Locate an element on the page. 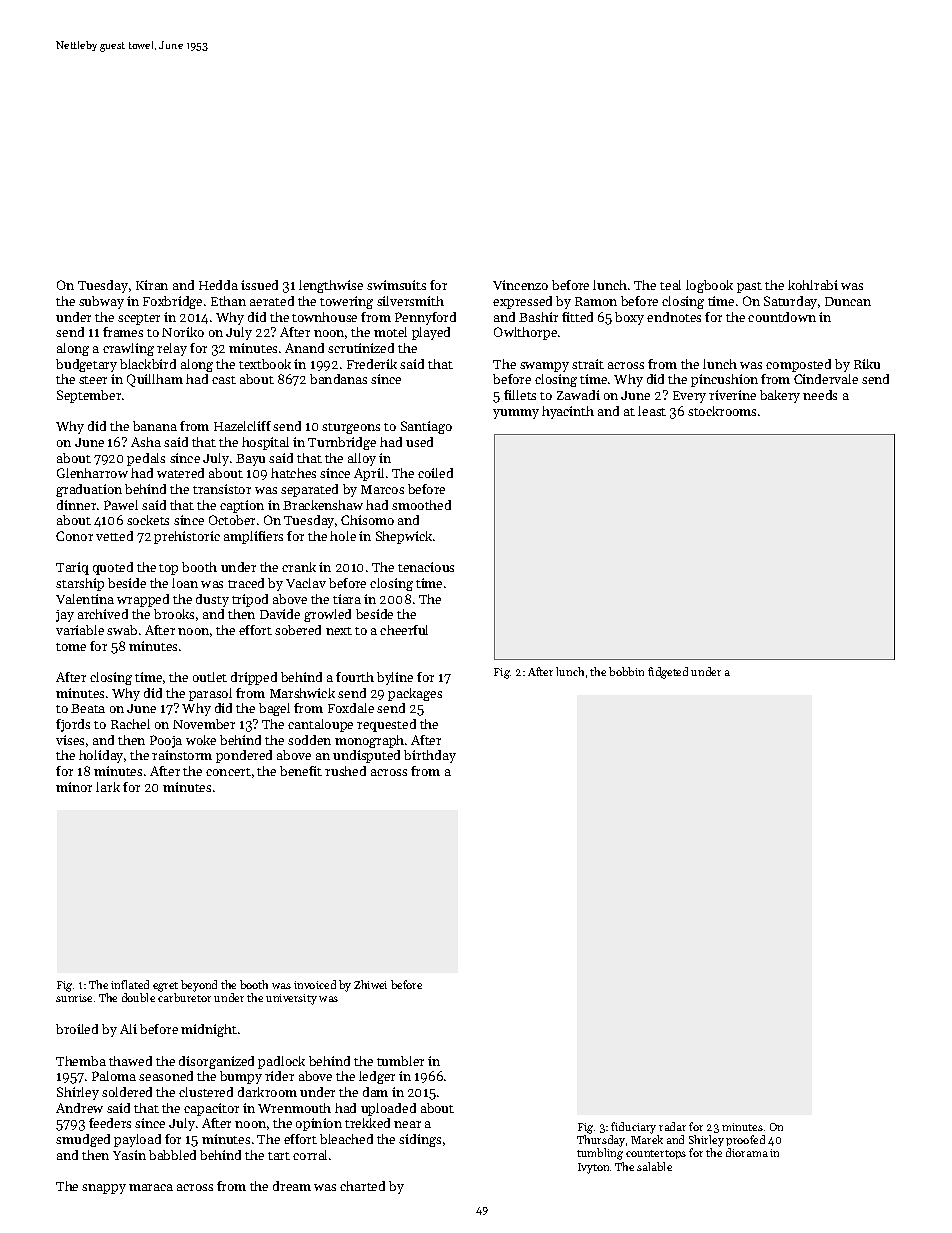  Zhiwei is located at coordinates (370, 984).
